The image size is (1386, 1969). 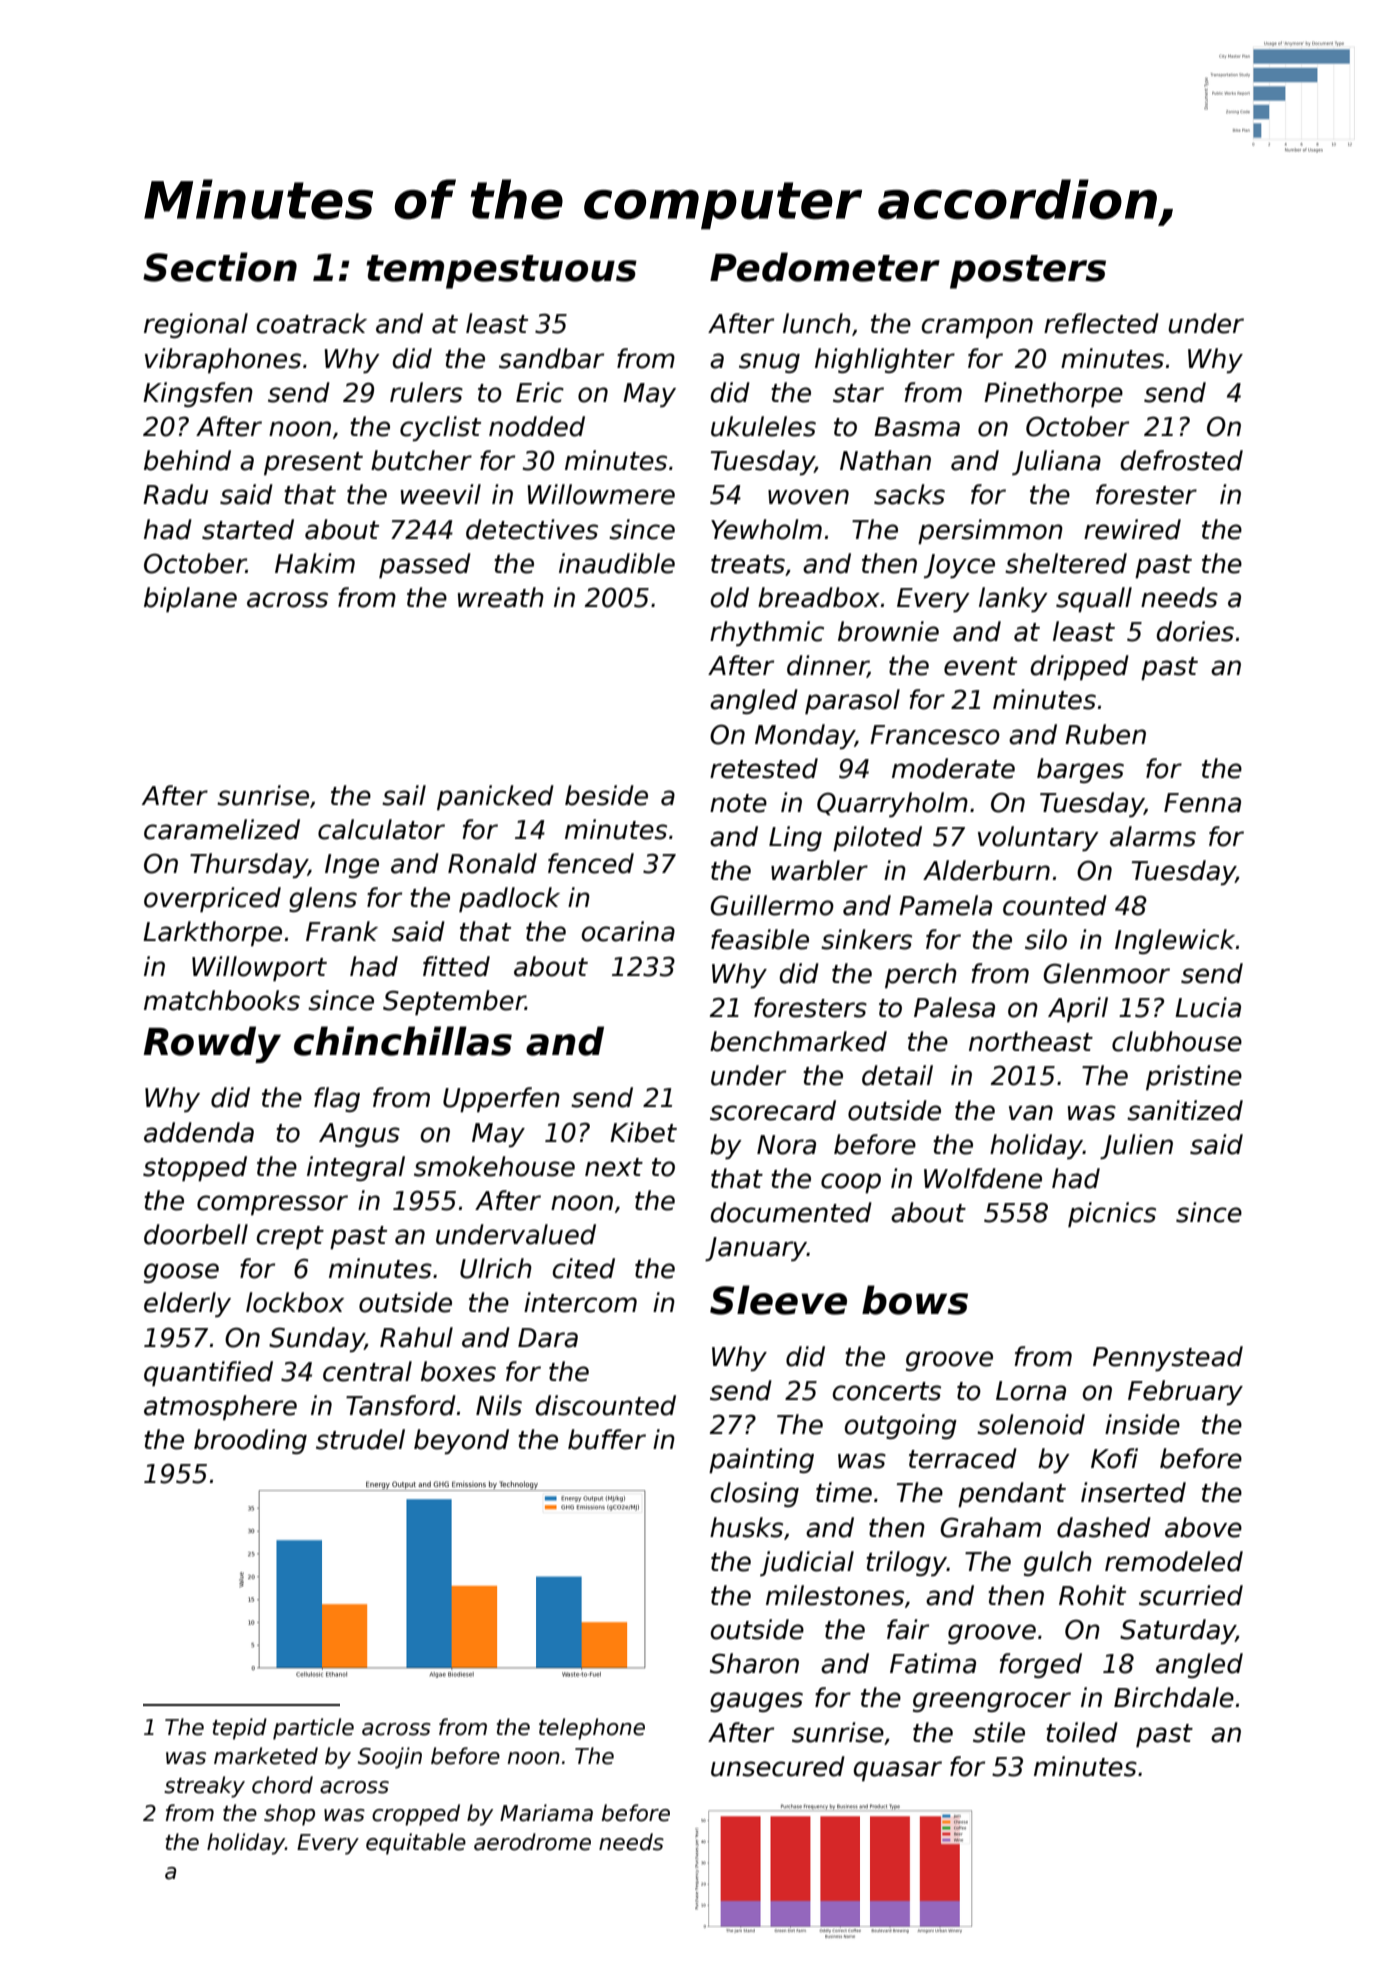 What do you see at coordinates (746, 1527) in the document?
I see `husks` at bounding box center [746, 1527].
